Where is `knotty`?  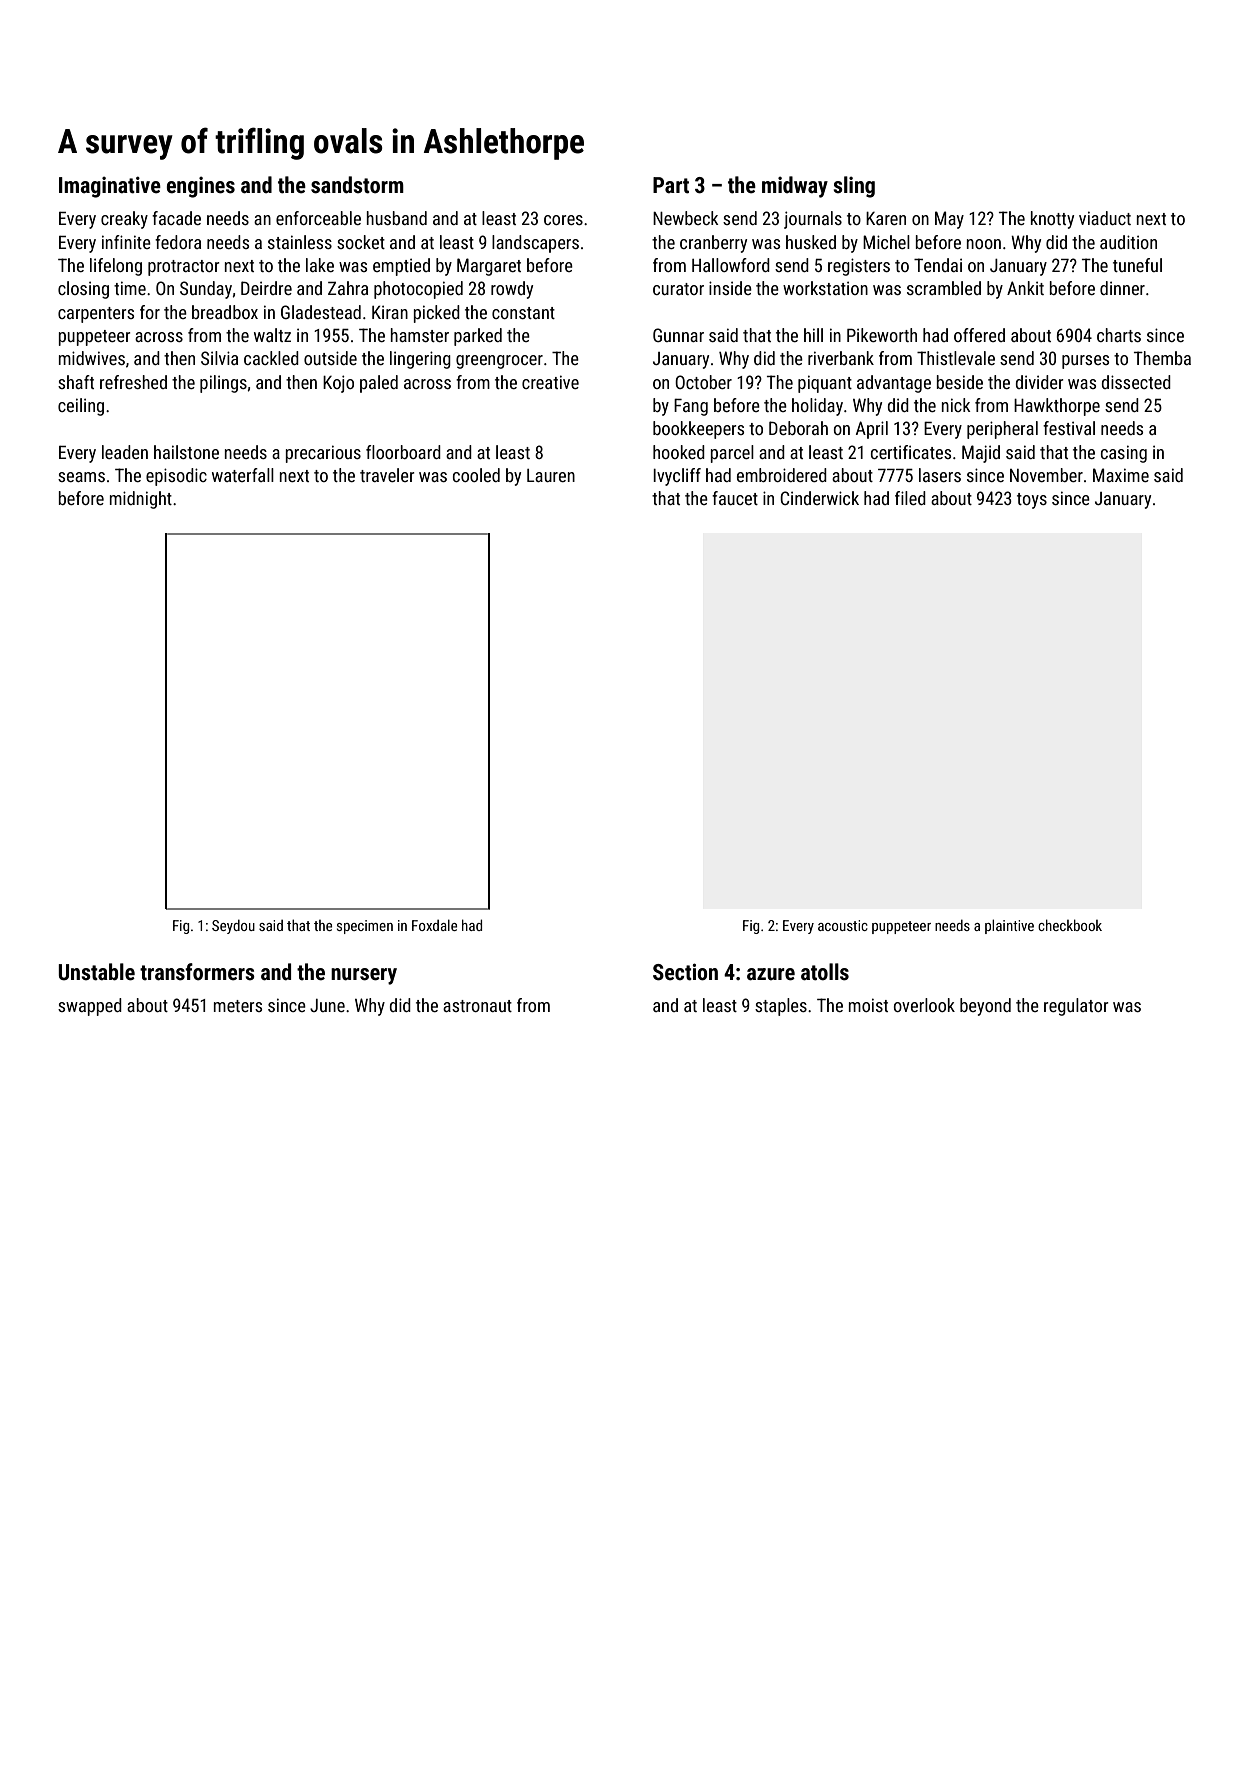 knotty is located at coordinates (1052, 220).
